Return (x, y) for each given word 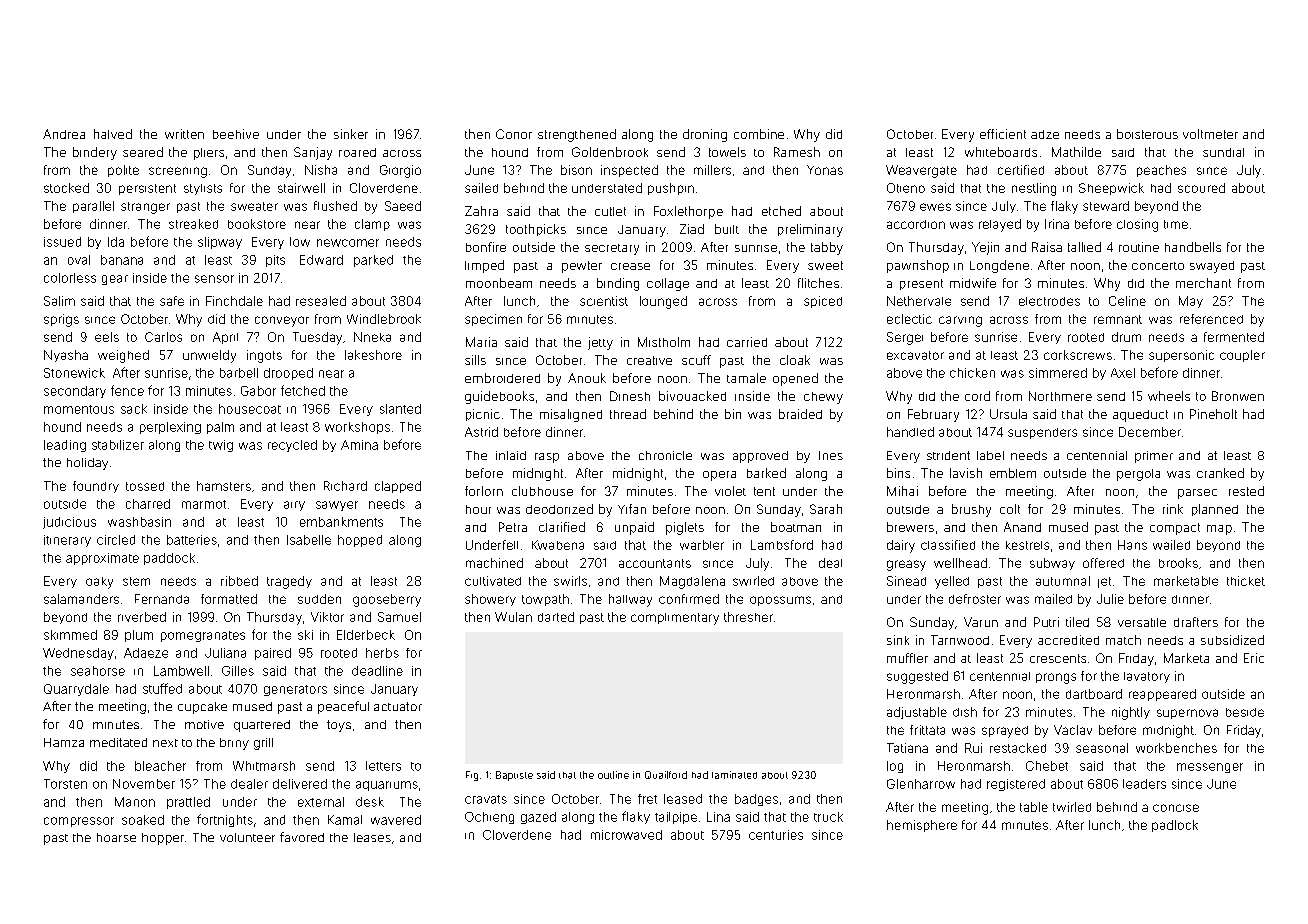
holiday (87, 464)
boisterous (1147, 134)
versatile (1142, 622)
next (165, 743)
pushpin (671, 189)
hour (478, 509)
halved (113, 134)
